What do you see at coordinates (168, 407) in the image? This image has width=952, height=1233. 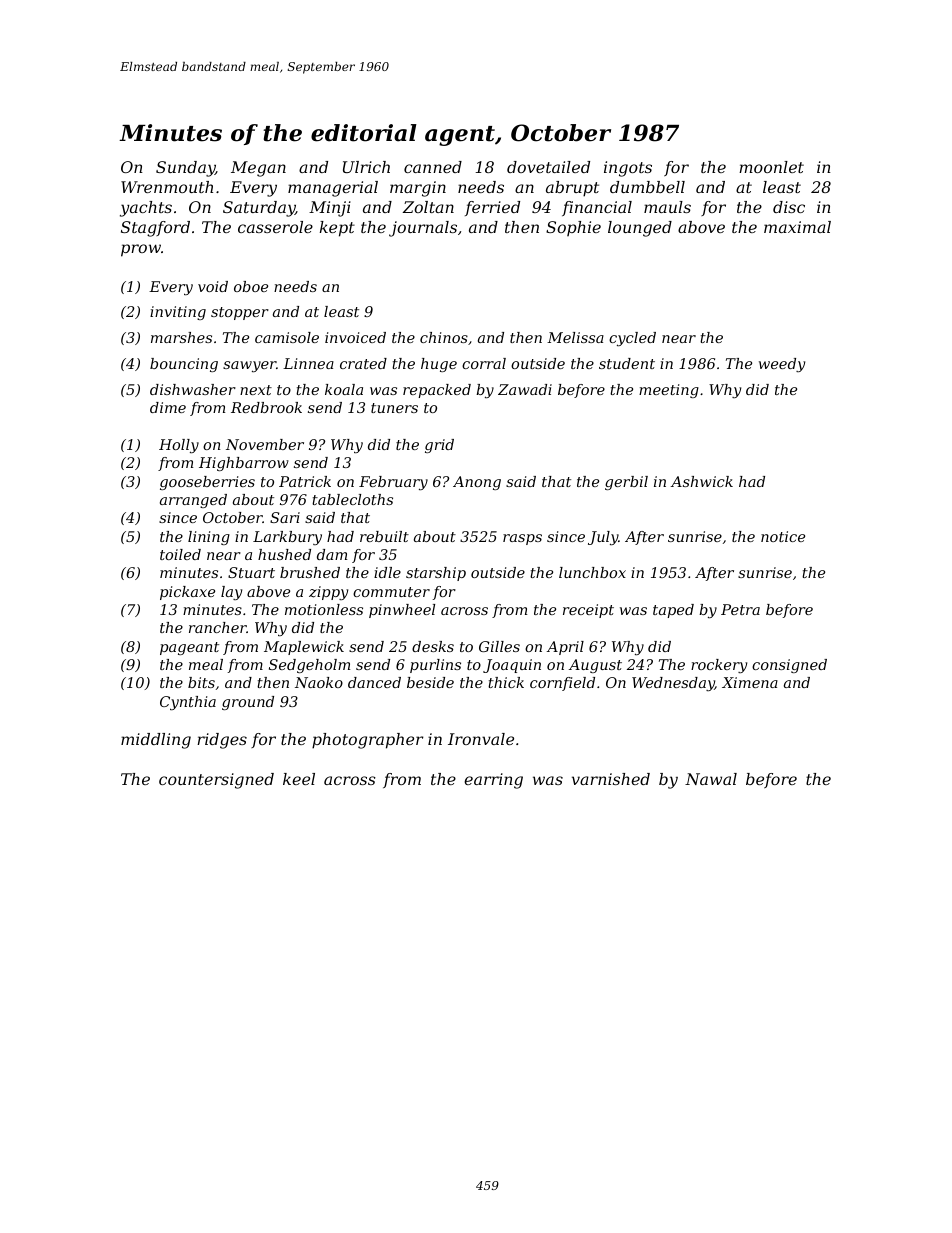 I see `dime` at bounding box center [168, 407].
